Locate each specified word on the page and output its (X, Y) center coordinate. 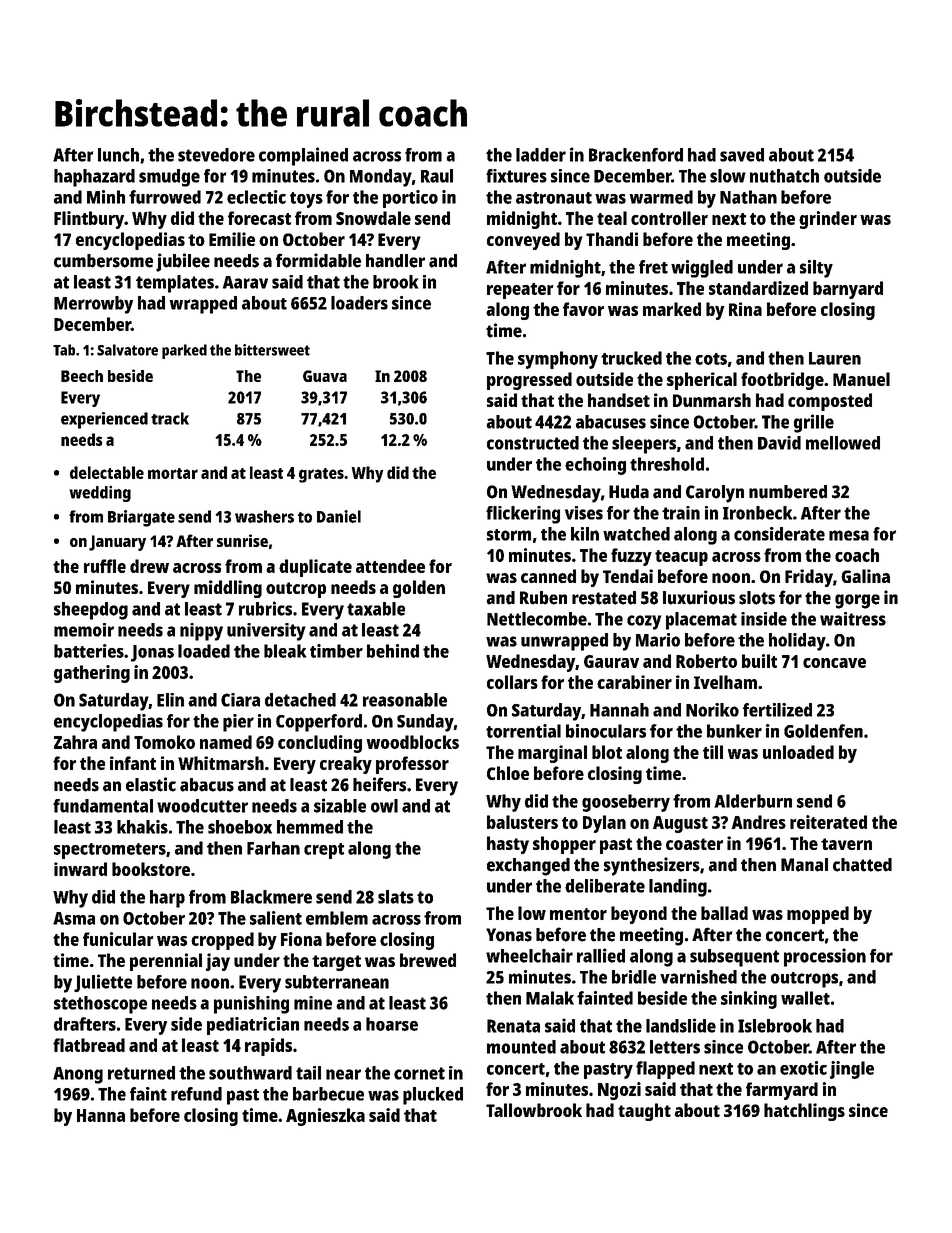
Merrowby (93, 305)
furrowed (165, 197)
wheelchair (529, 955)
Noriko (712, 710)
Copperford (319, 723)
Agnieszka (325, 1117)
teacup (681, 558)
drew (149, 566)
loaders (359, 303)
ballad (724, 913)
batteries (89, 651)
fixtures (516, 176)
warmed (661, 197)
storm (509, 535)
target (336, 963)
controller (669, 218)
